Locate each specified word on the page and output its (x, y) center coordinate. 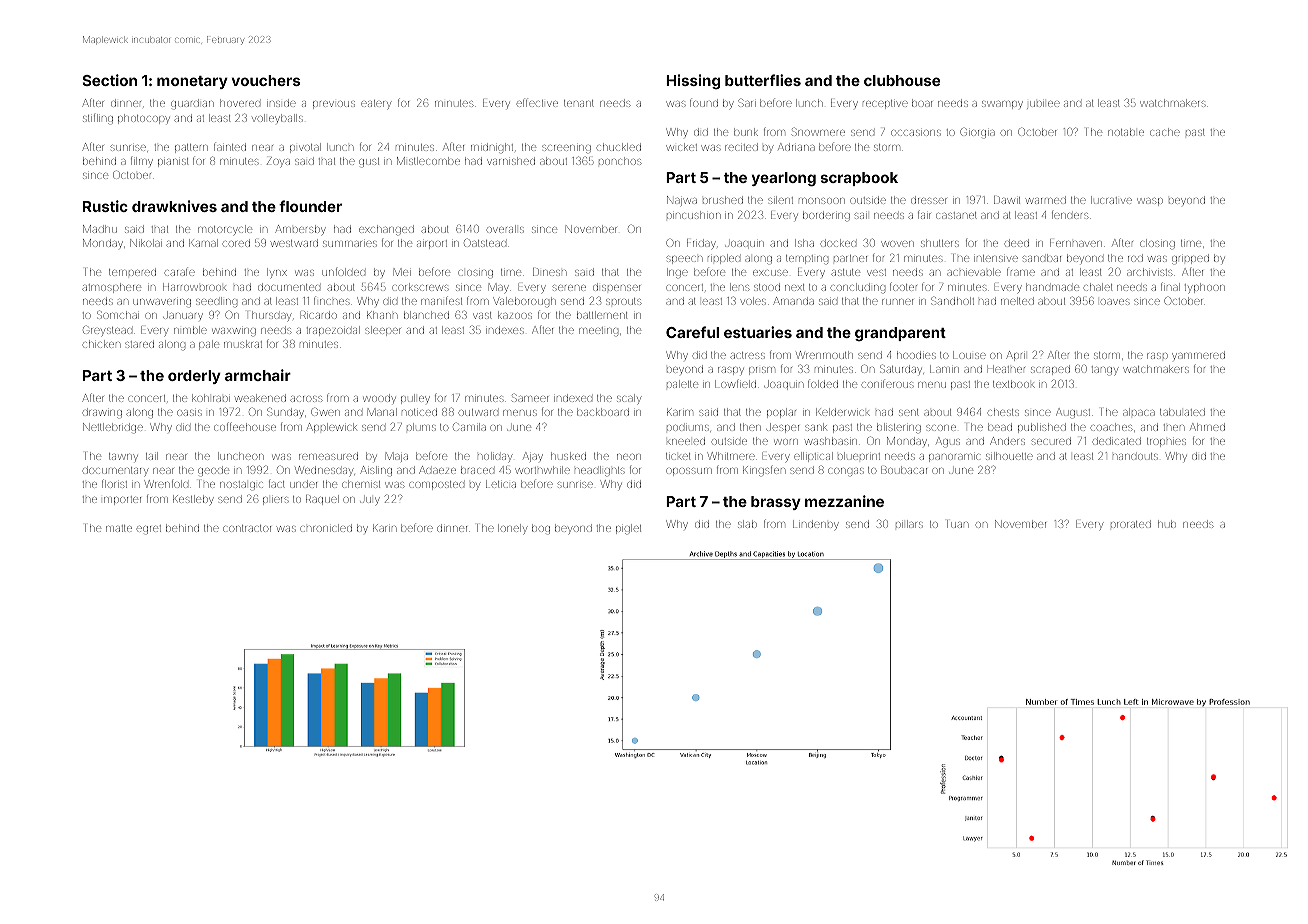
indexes (505, 330)
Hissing (693, 81)
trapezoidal (333, 331)
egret (149, 530)
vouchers (265, 80)
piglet (628, 529)
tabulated (1182, 412)
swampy (1002, 105)
